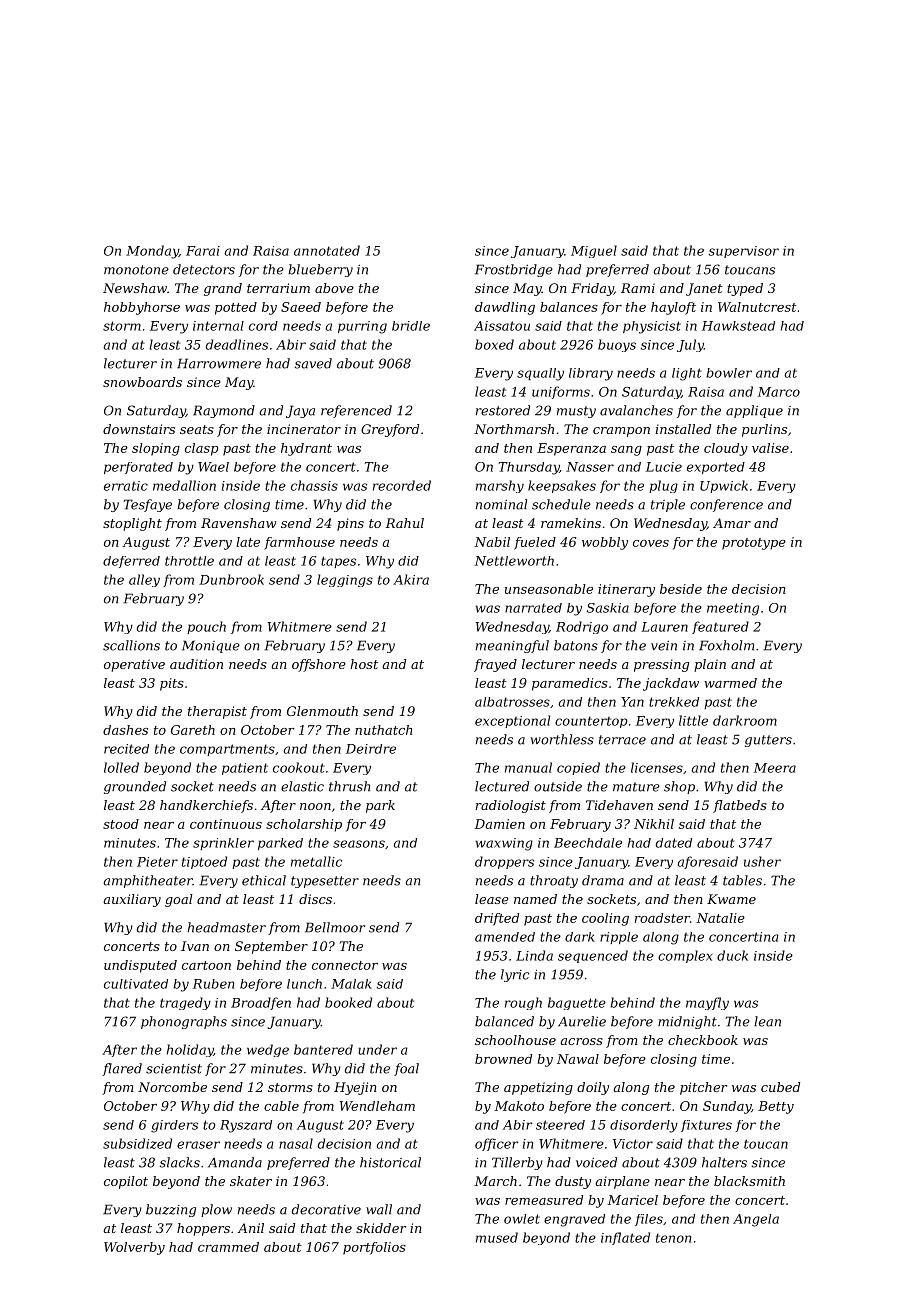 The image size is (908, 1316). I want to click on prototype, so click(754, 544).
